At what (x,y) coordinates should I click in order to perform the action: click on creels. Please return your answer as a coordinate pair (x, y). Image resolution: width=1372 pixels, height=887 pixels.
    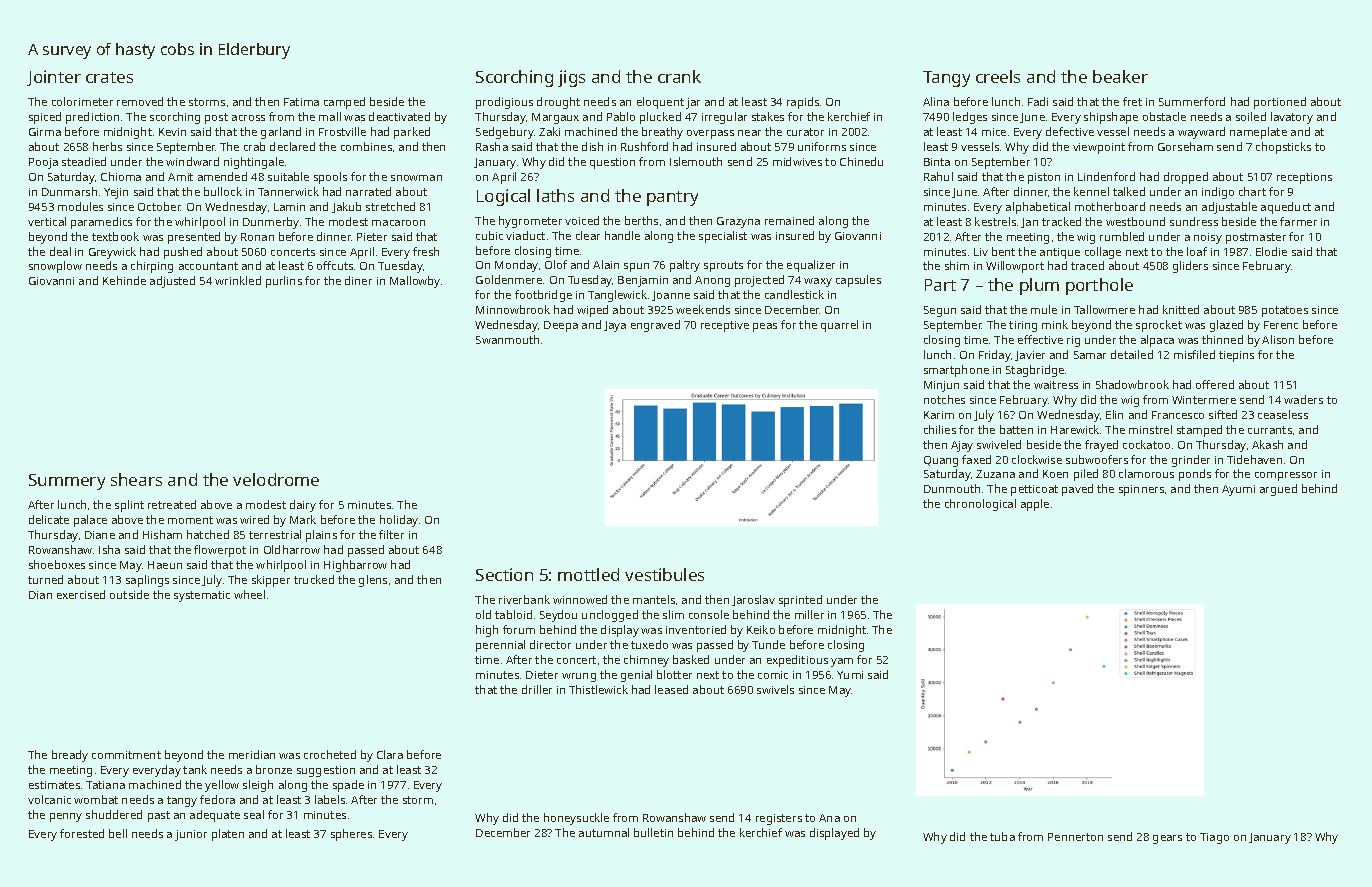
    Looking at the image, I should click on (998, 76).
